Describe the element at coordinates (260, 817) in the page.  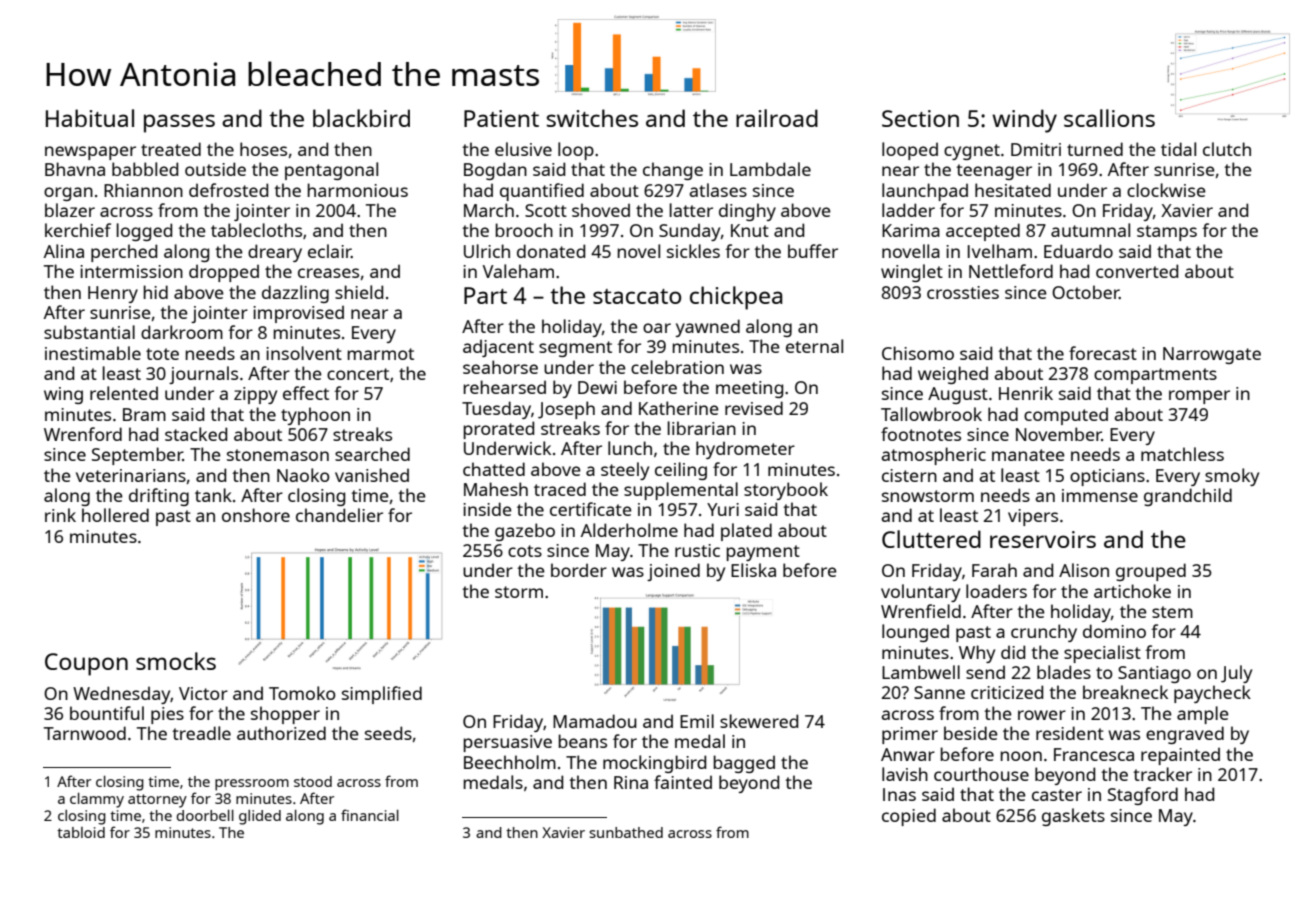
I see `glided` at that location.
